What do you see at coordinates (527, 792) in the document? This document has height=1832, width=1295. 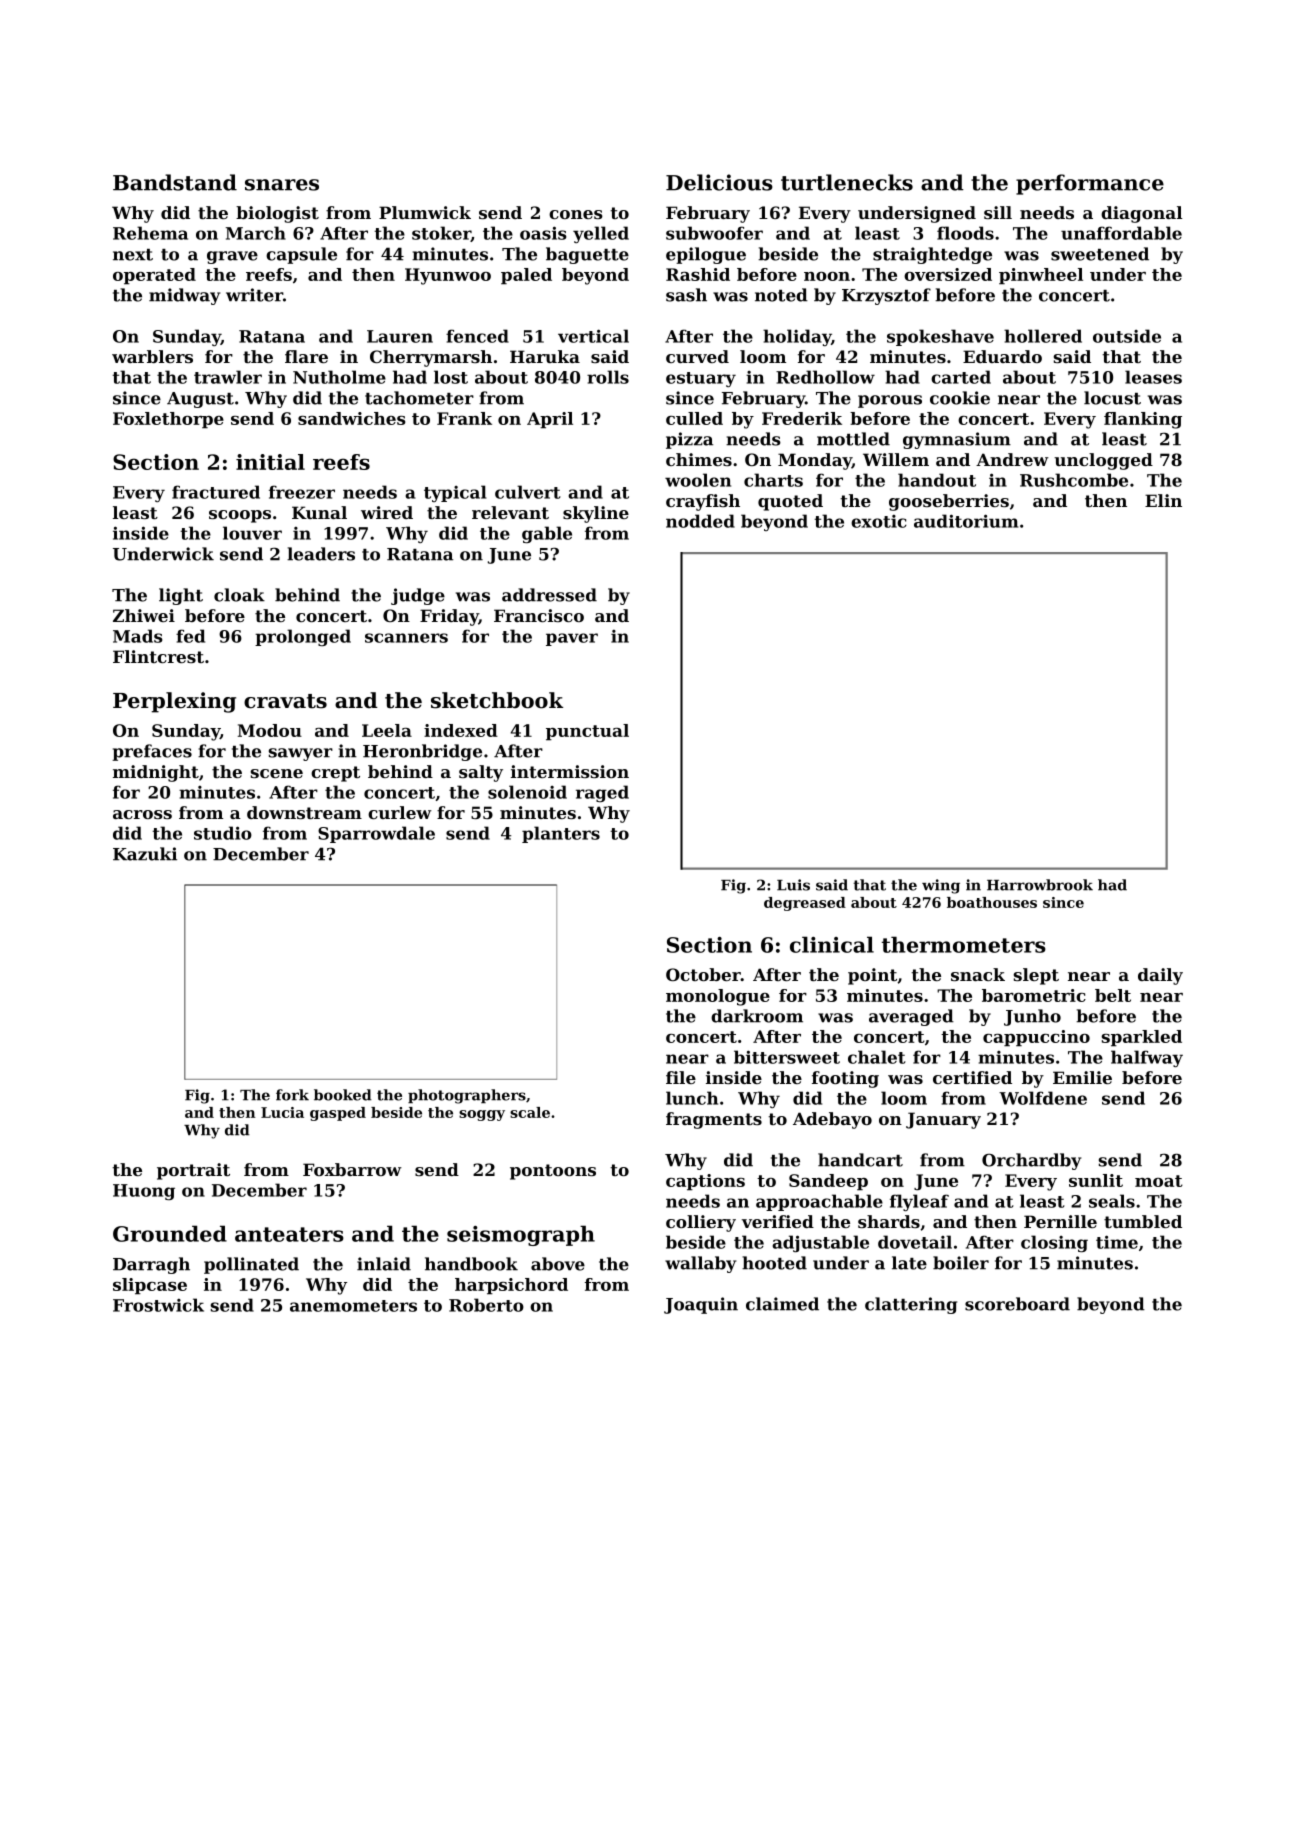 I see `solenoid` at bounding box center [527, 792].
